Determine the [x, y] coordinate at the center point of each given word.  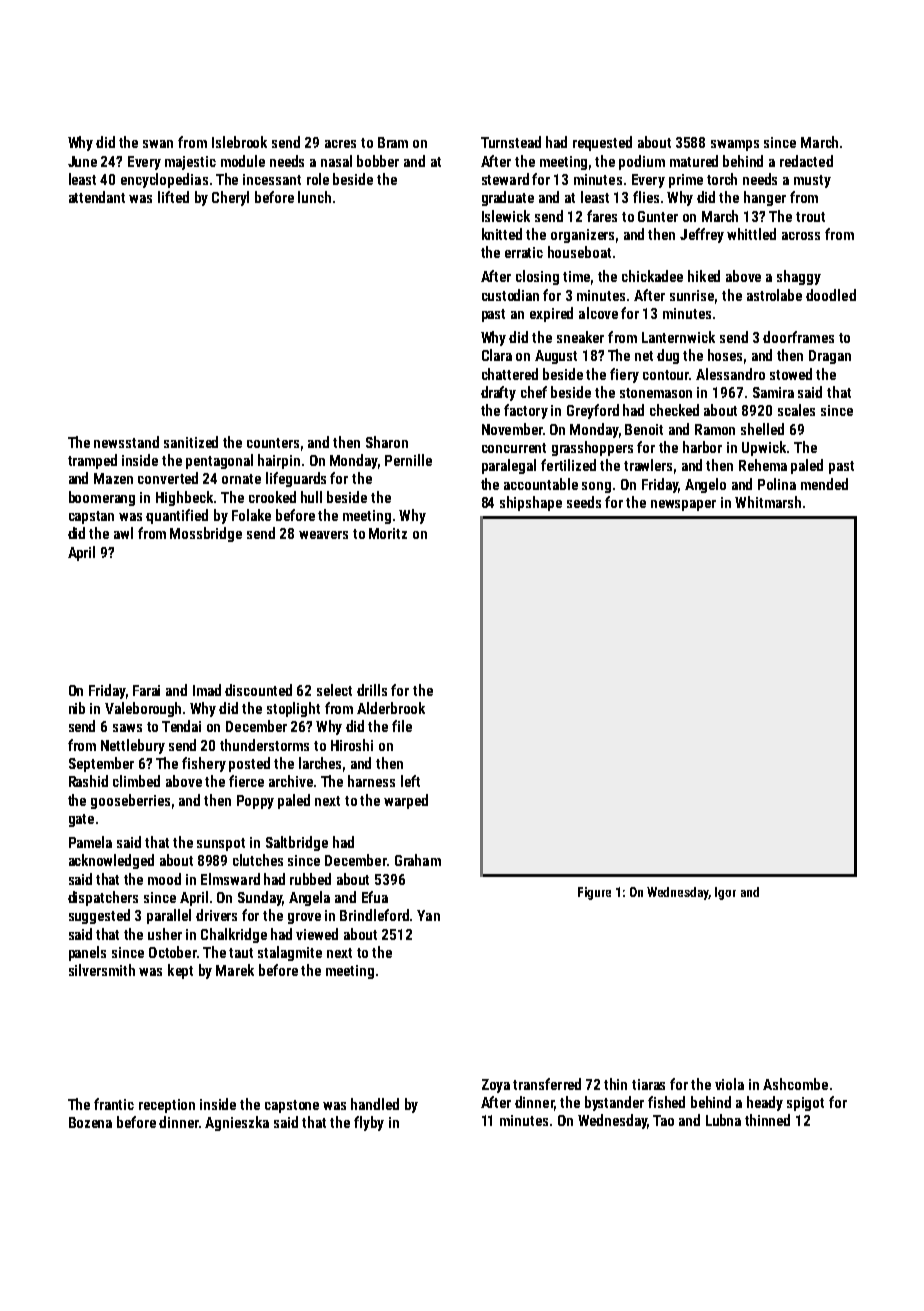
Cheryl [230, 198]
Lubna [723, 1120]
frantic [114, 1104]
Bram [393, 142]
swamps [735, 145]
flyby [369, 1123]
